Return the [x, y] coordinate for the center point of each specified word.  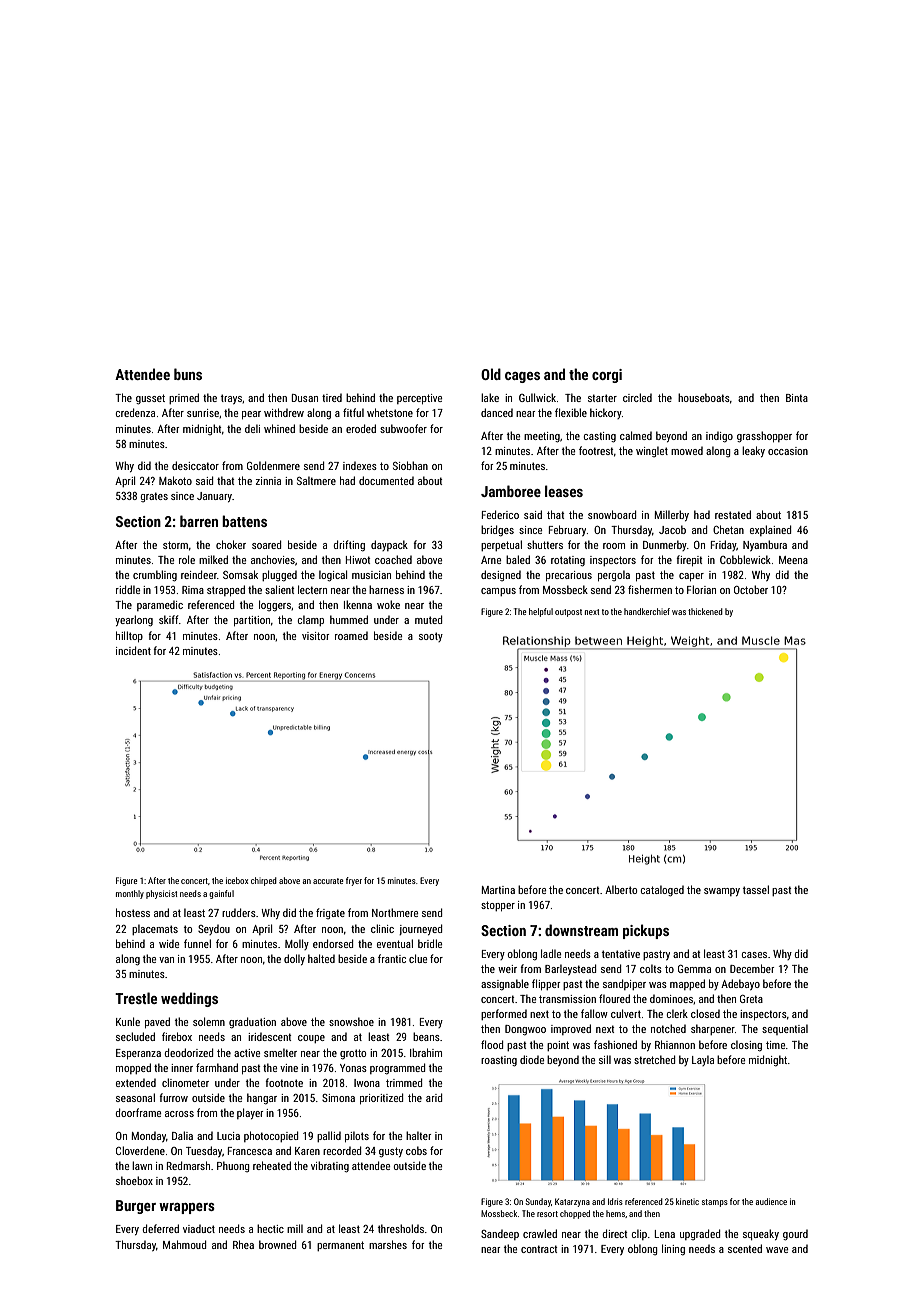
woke [388, 604]
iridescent [269, 1037]
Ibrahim [426, 1052]
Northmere [395, 912]
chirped [264, 881]
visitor [315, 636]
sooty [431, 637]
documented [386, 480]
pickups [646, 931]
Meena [793, 560]
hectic [270, 1228]
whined [279, 428]
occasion [788, 451]
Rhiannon [675, 1044]
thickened [705, 611]
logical [333, 576]
